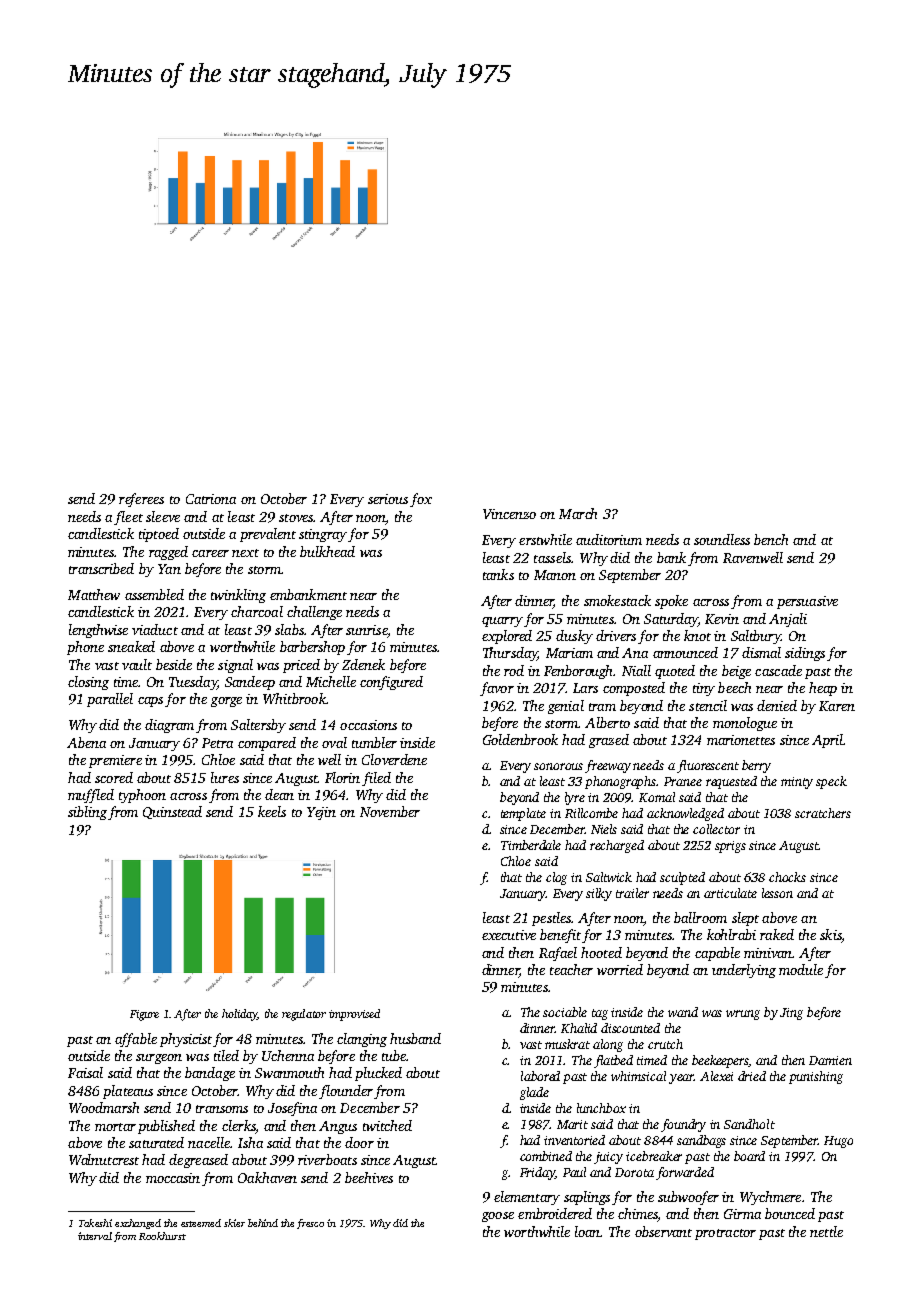 Image resolution: width=924 pixels, height=1314 pixels. Describe the element at coordinates (497, 689) in the image. I see `favor` at that location.
